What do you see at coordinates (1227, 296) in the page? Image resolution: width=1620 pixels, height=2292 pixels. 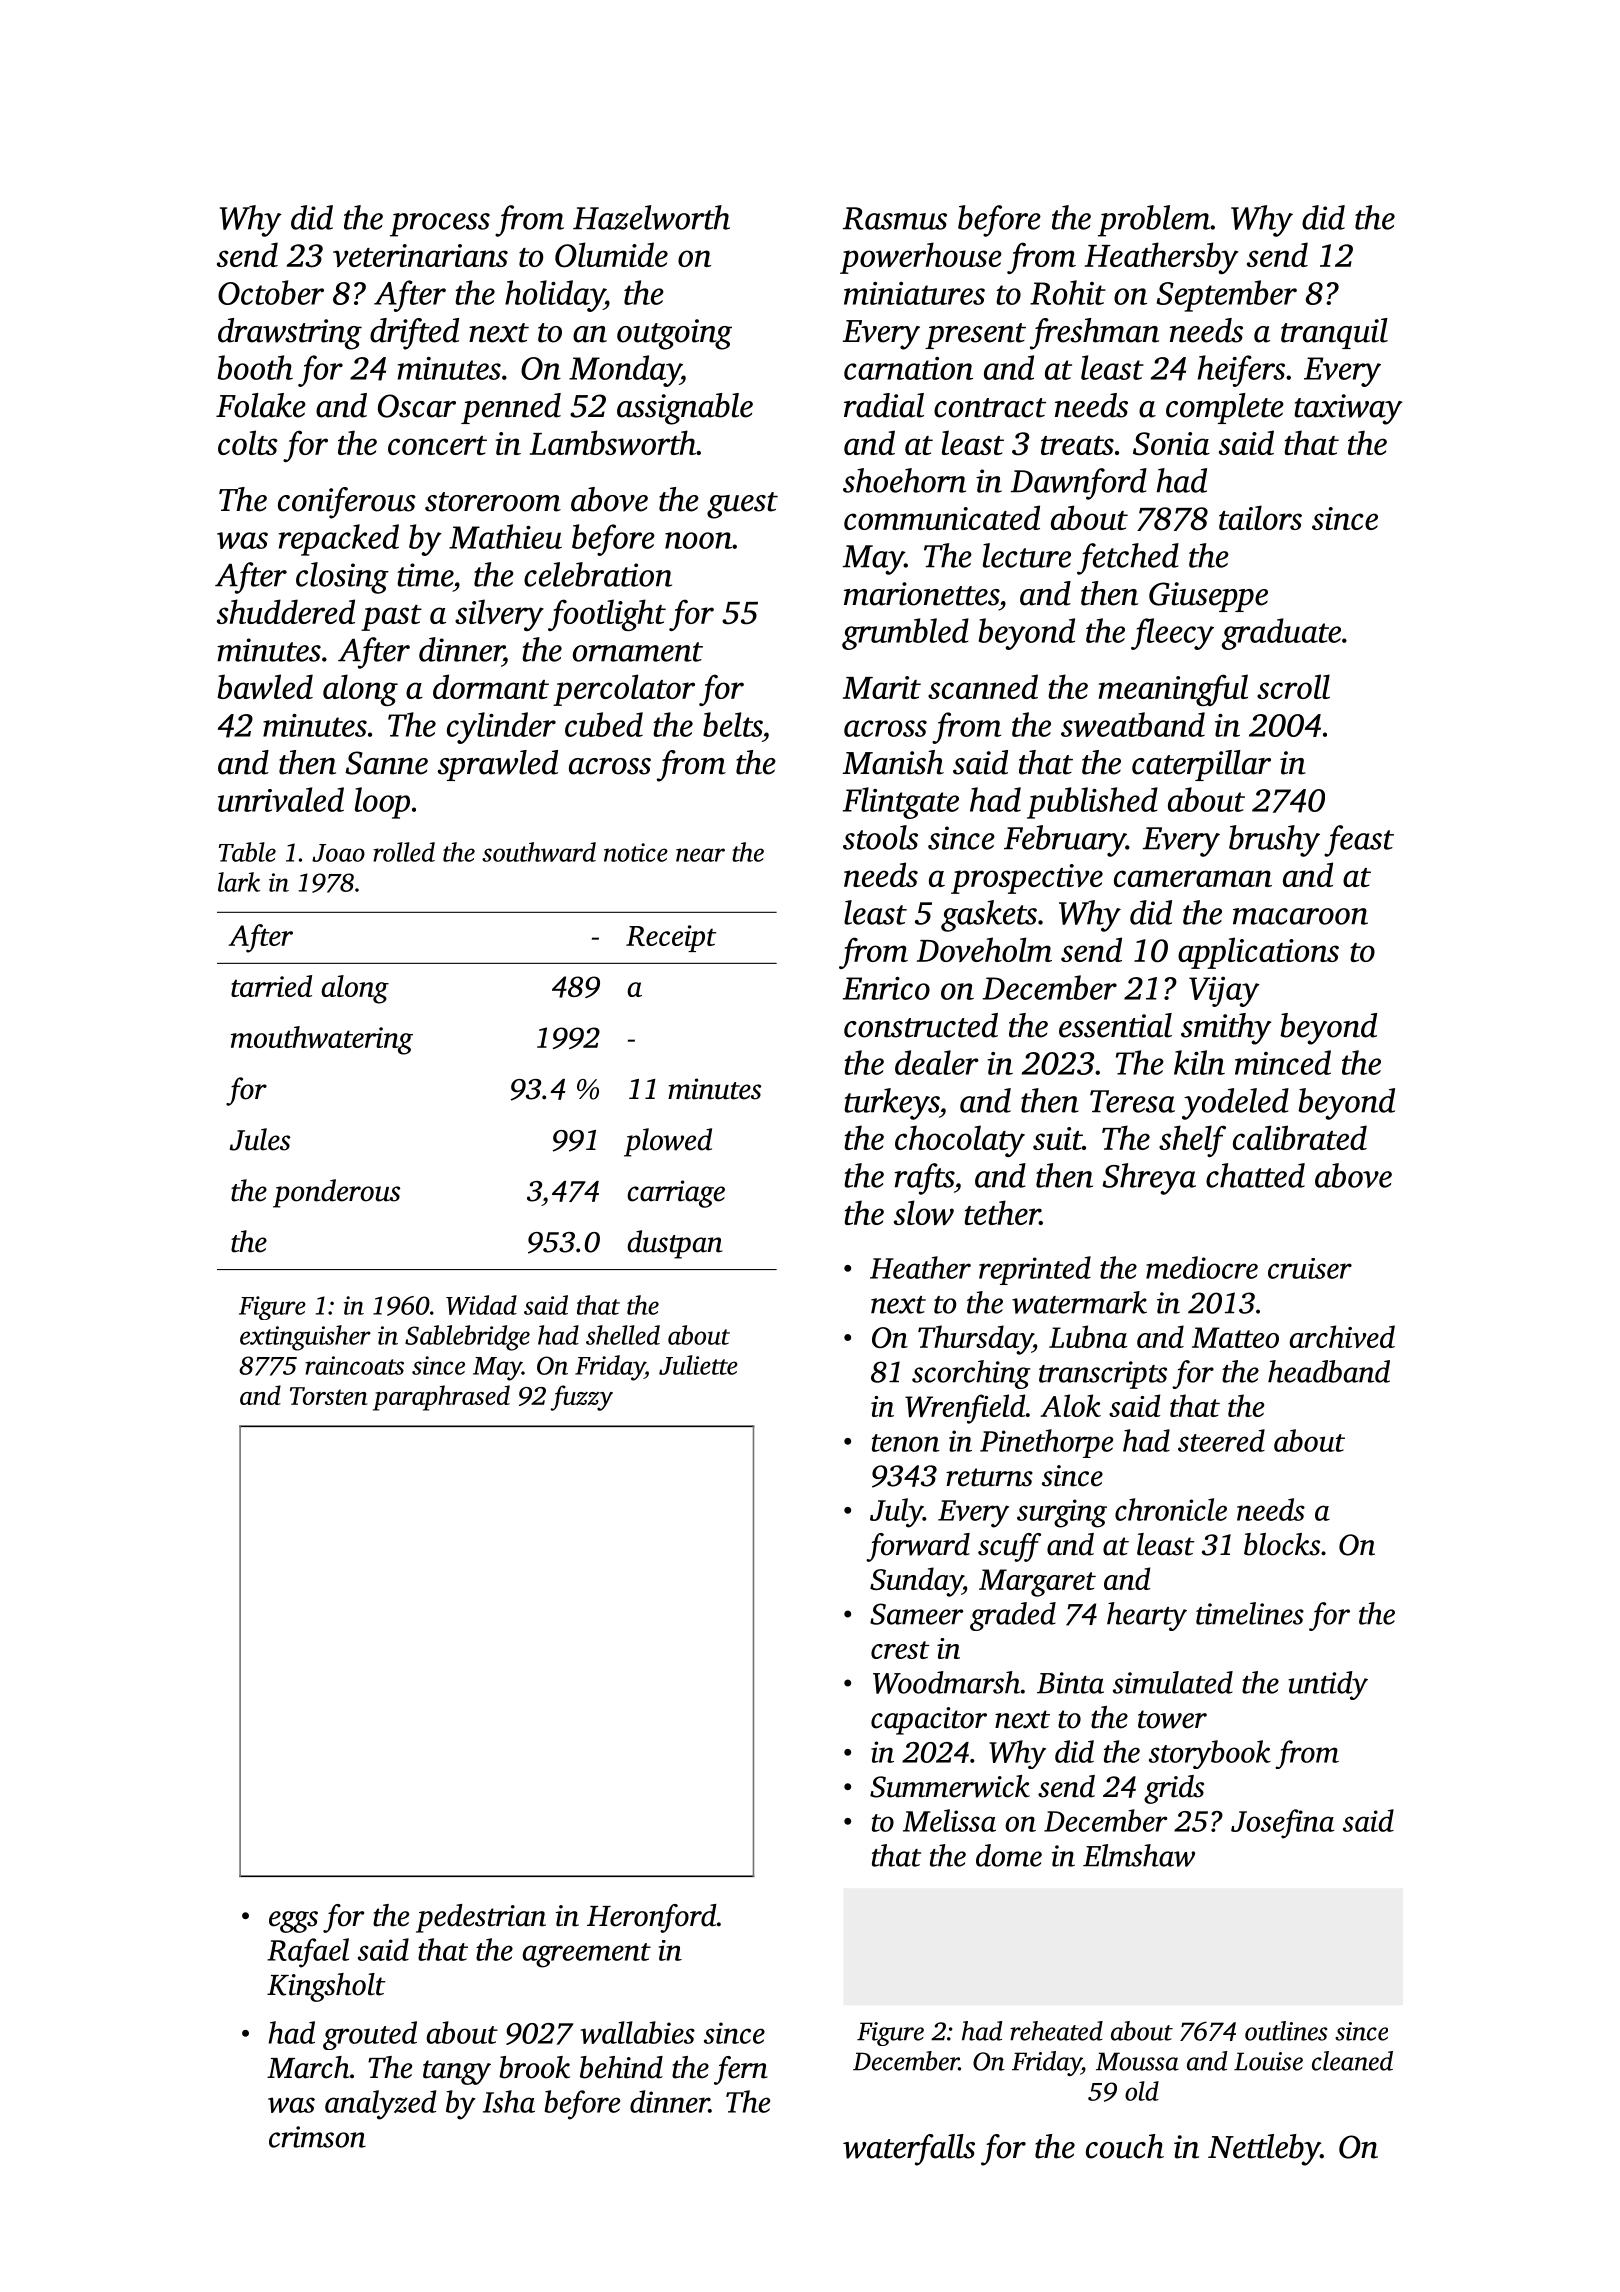 I see `September` at bounding box center [1227, 296].
